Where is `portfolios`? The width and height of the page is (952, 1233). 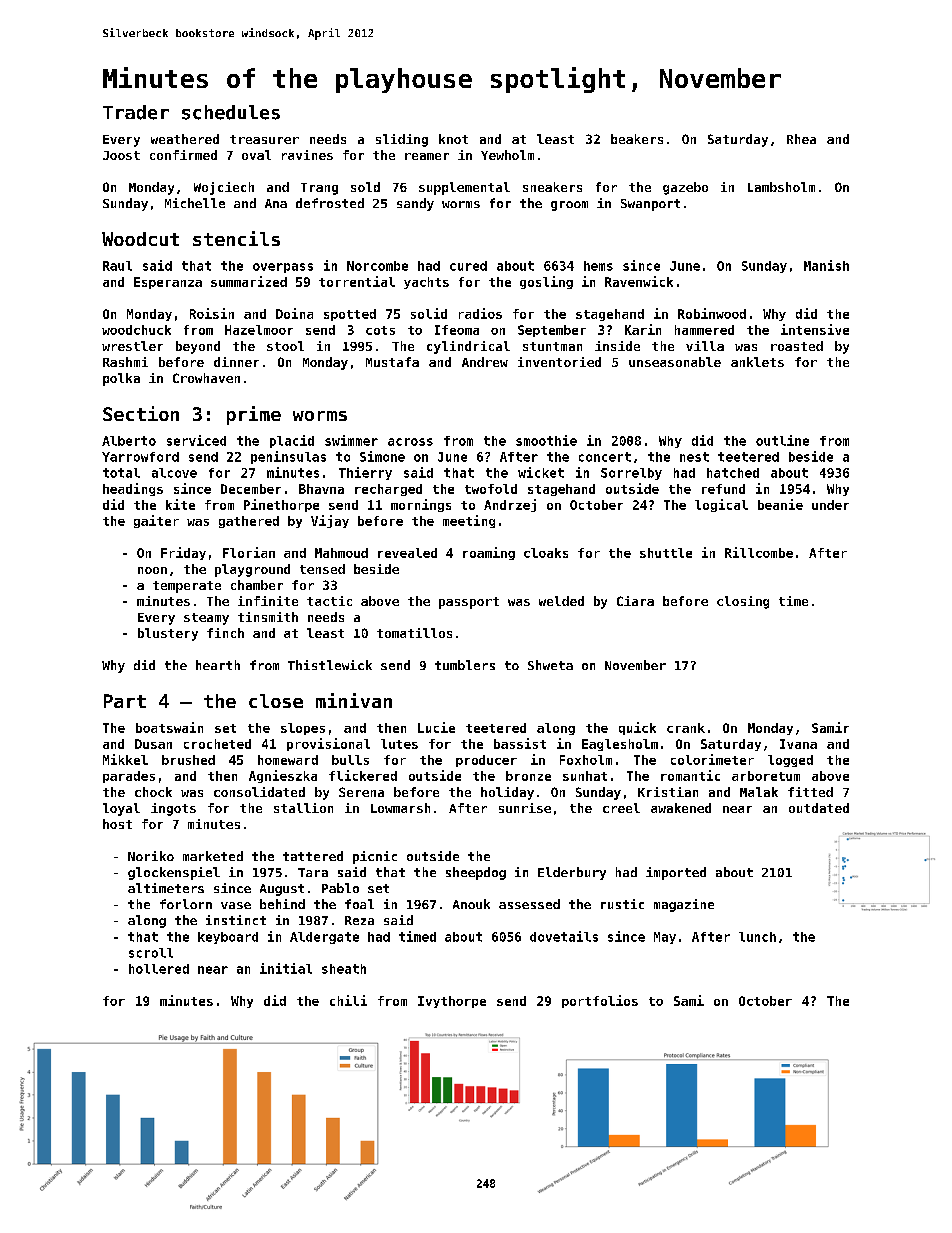
portfolios is located at coordinates (600, 1001).
